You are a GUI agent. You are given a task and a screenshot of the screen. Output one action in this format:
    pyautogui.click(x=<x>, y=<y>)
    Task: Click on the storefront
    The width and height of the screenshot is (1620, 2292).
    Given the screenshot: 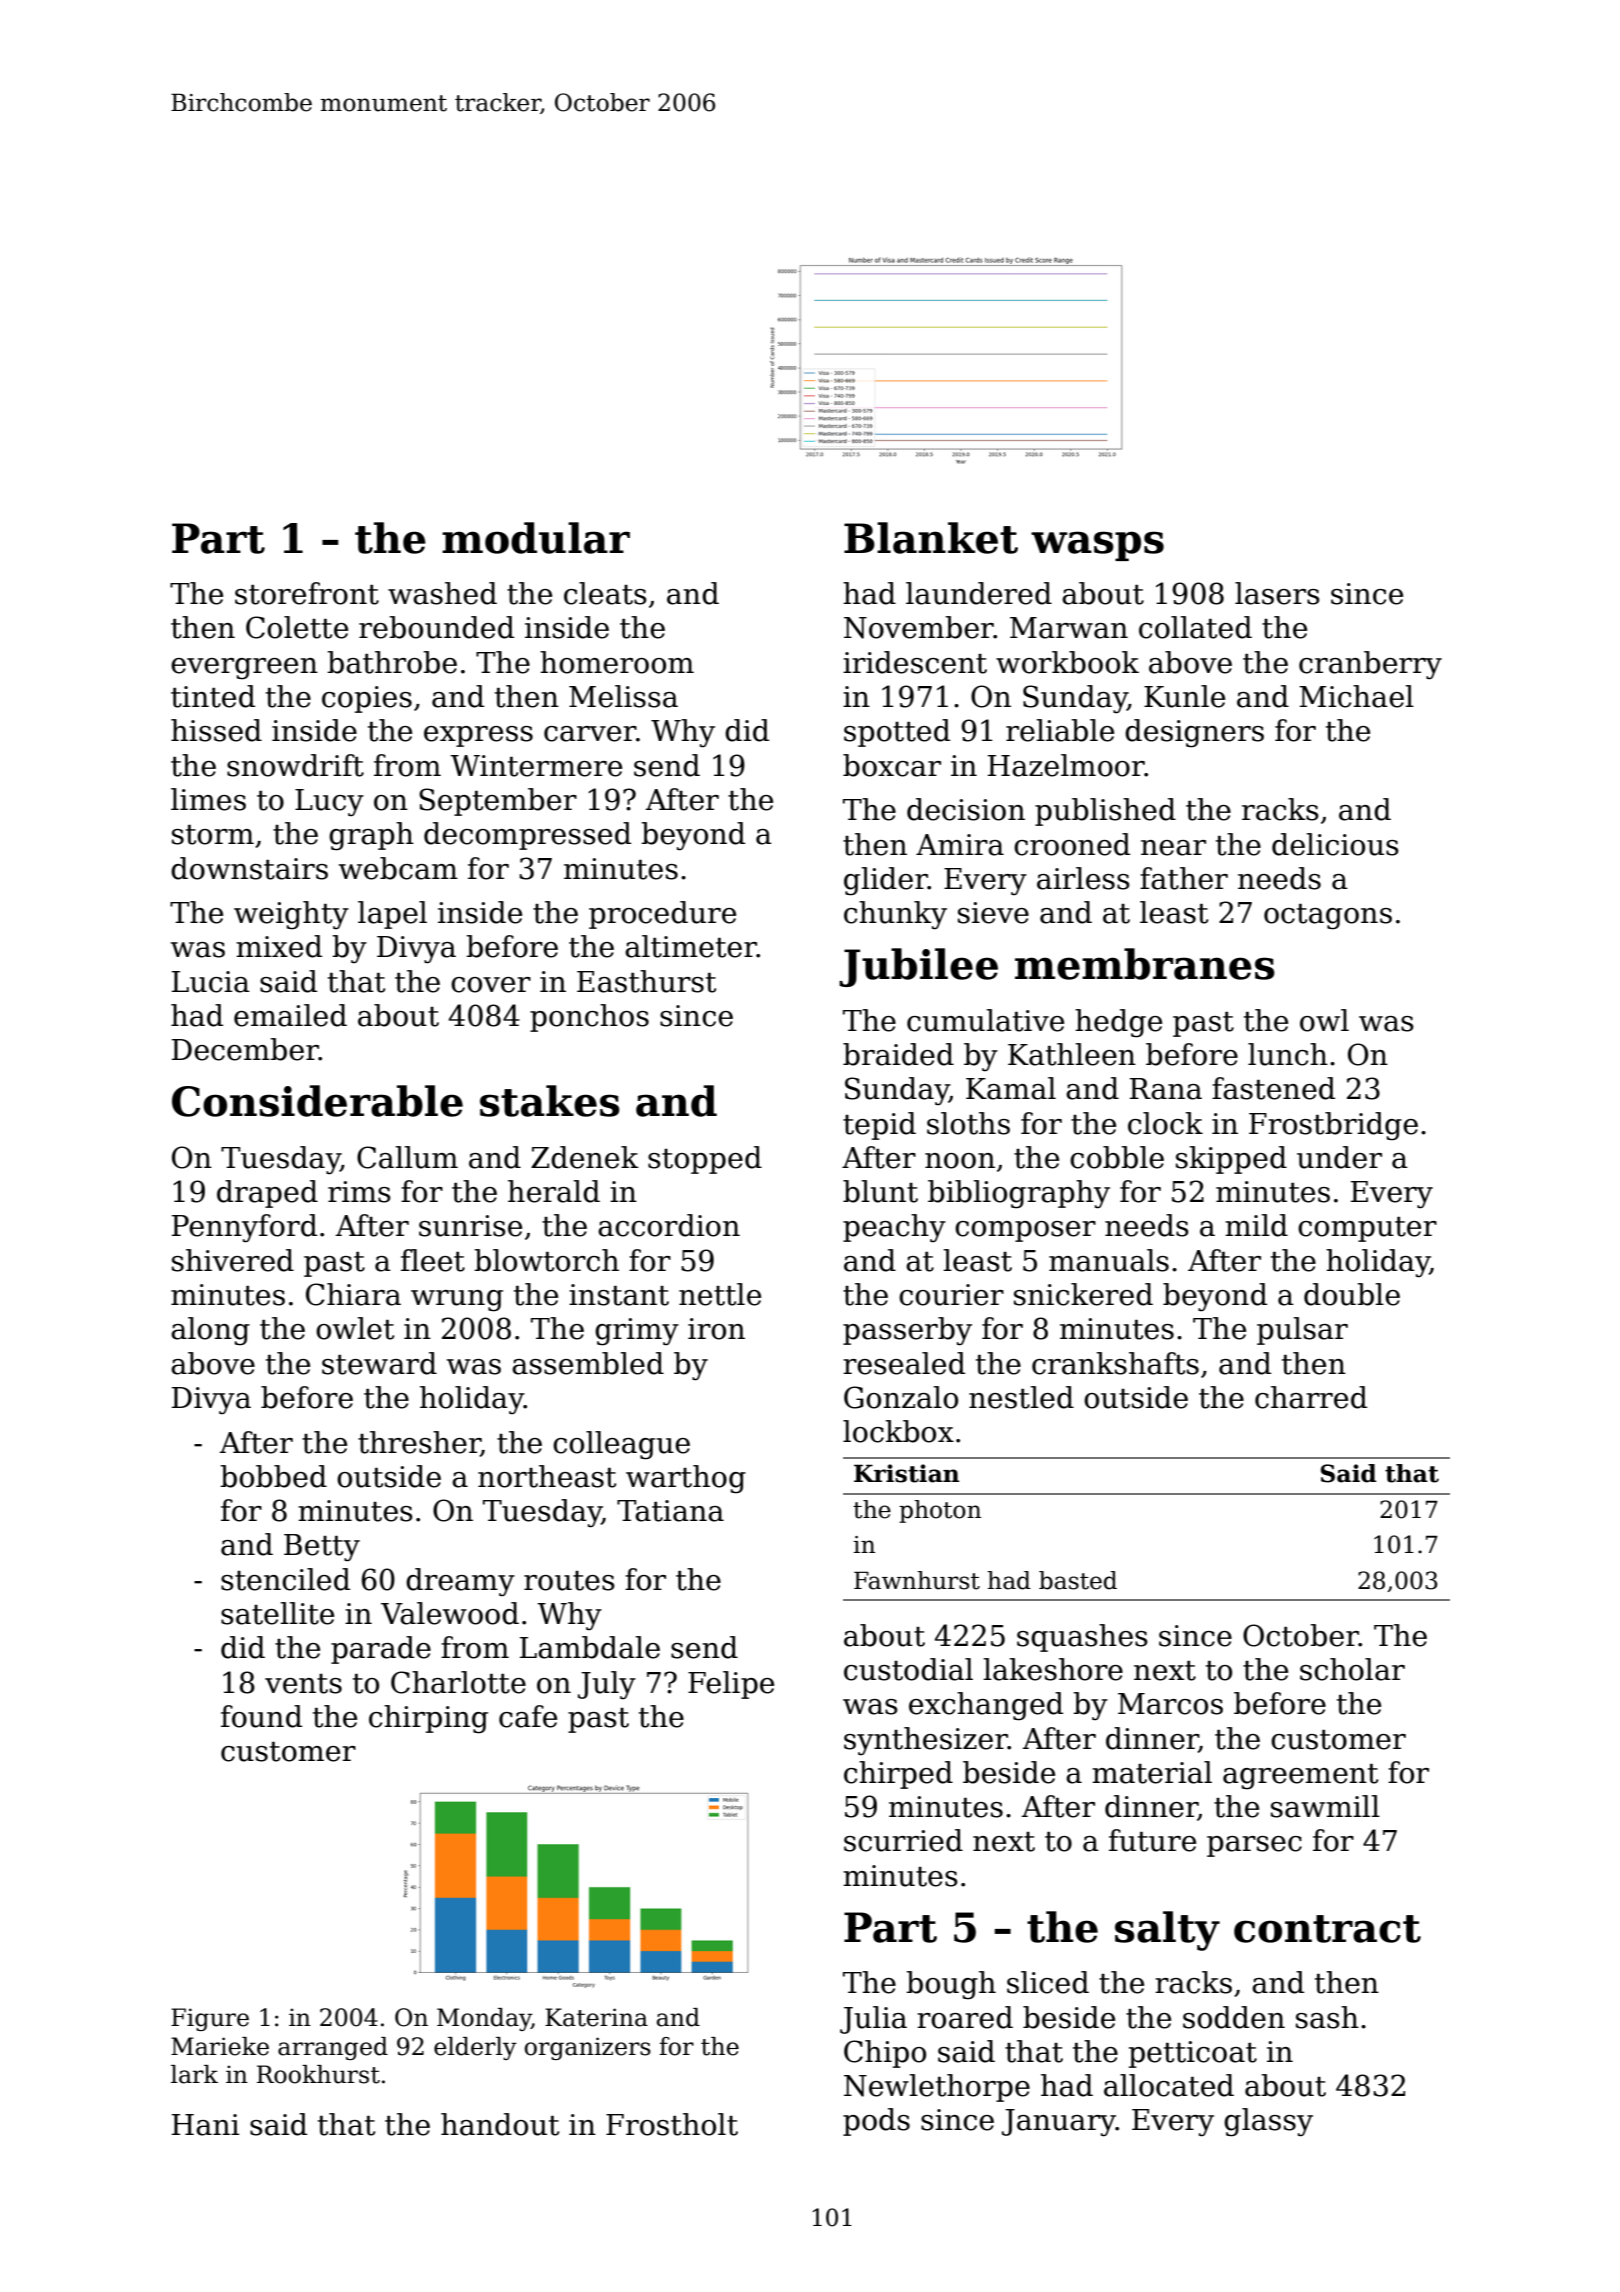 What is the action you would take?
    pyautogui.click(x=307, y=593)
